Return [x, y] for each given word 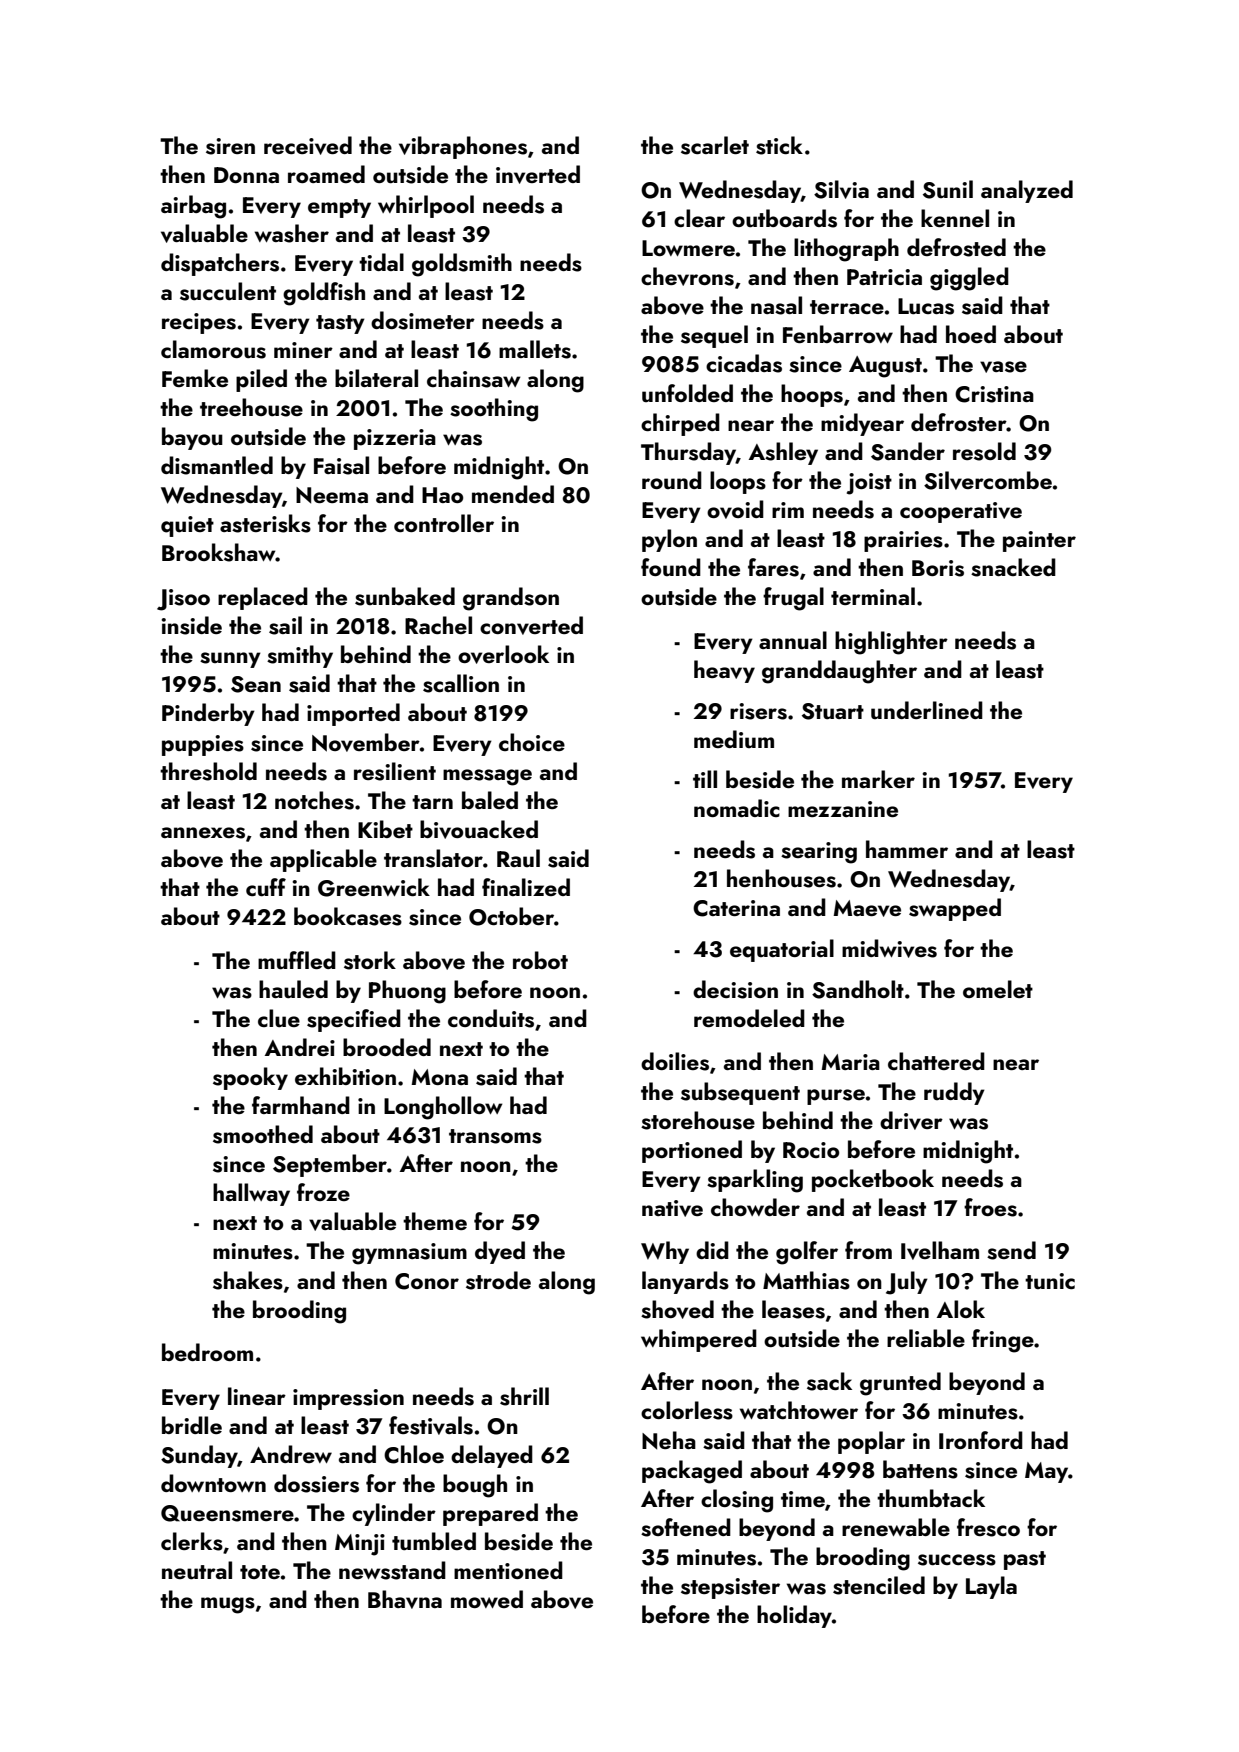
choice [532, 742]
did [712, 1250]
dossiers [316, 1483]
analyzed [1027, 191]
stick [779, 145]
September [330, 1165]
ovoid [735, 509]
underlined [927, 710]
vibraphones [463, 147]
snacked [1013, 567]
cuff [266, 887]
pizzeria [395, 439]
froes [990, 1207]
